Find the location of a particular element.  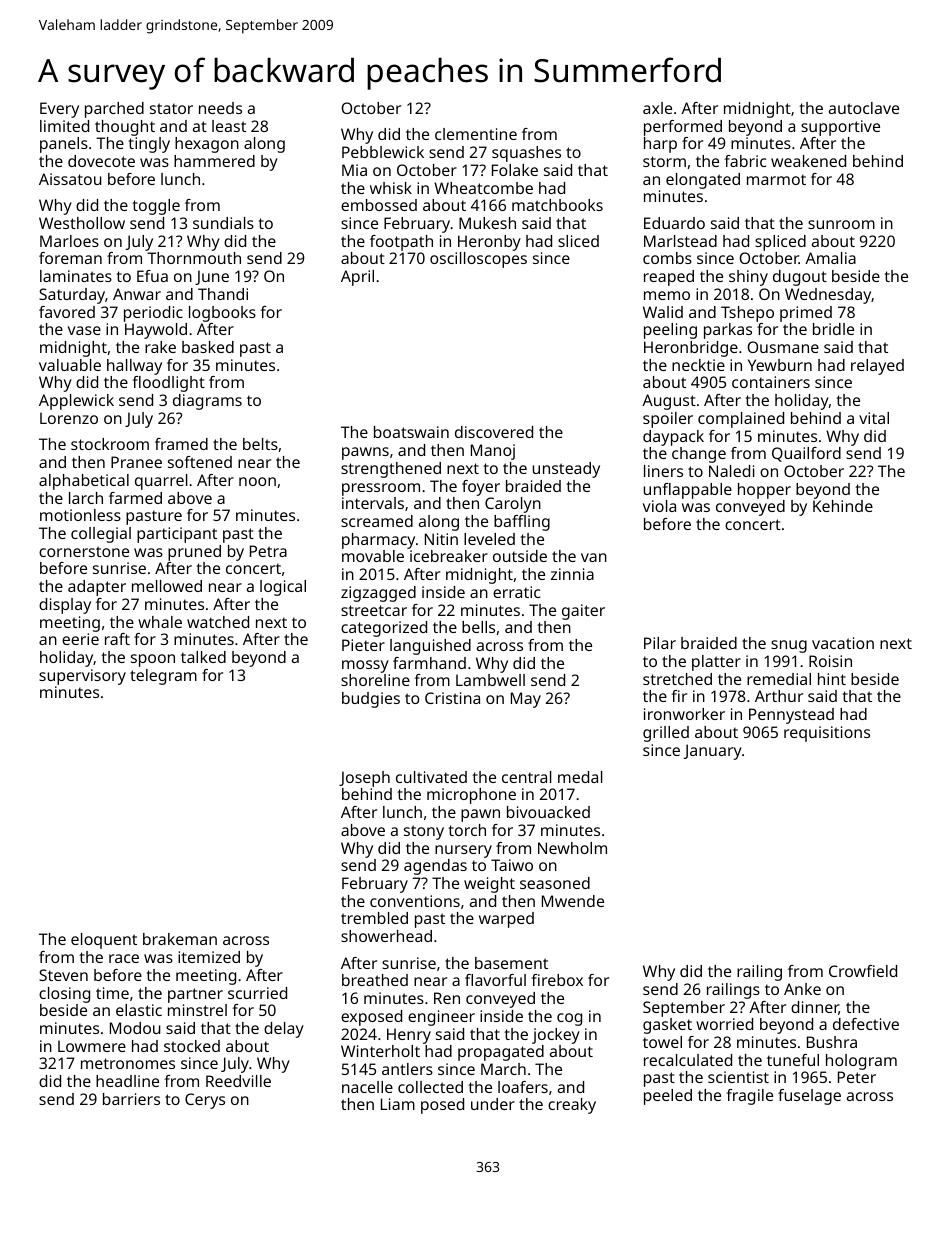

spliced is located at coordinates (780, 243).
